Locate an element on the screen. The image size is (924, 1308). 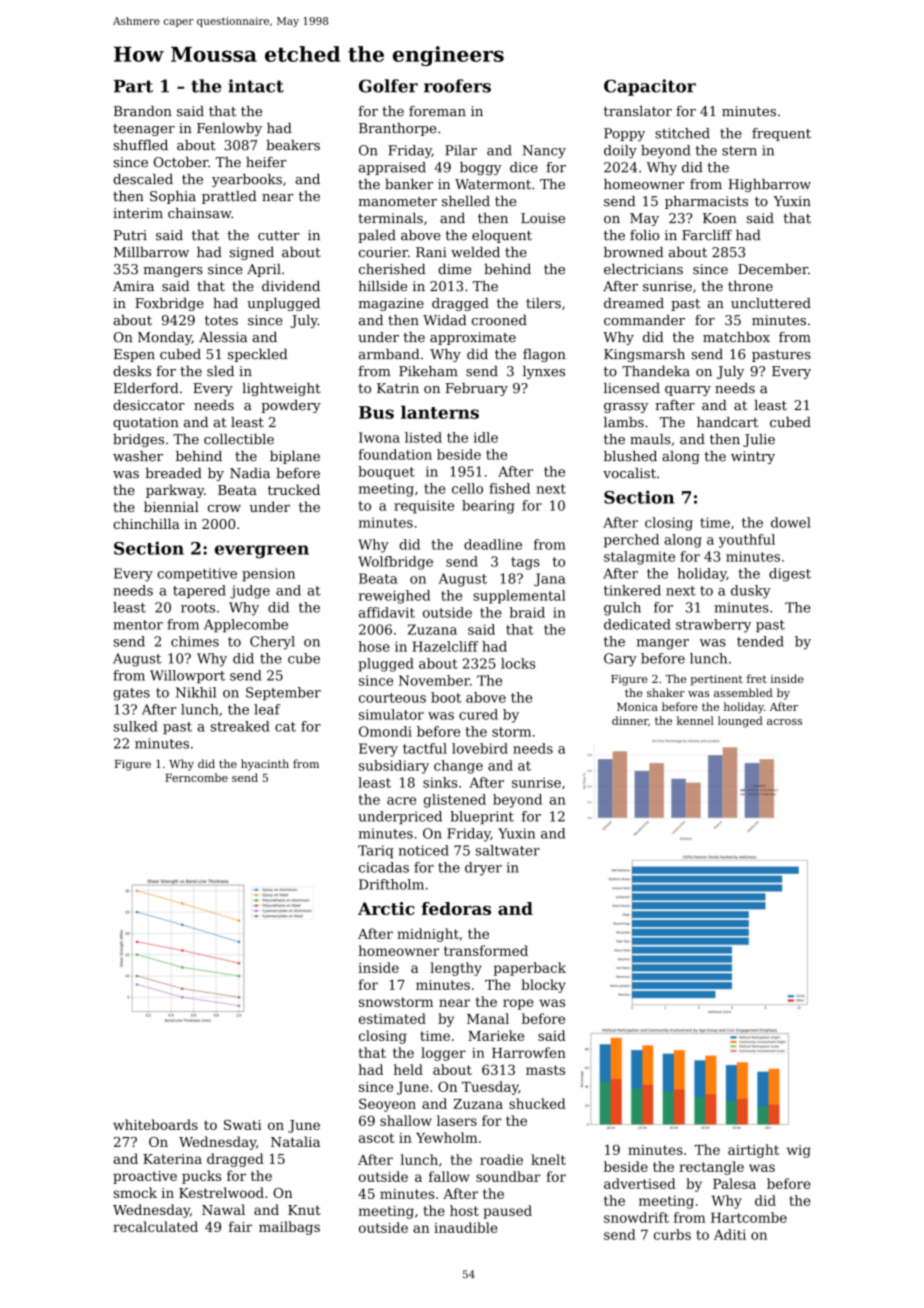
Brandon is located at coordinates (143, 111).
